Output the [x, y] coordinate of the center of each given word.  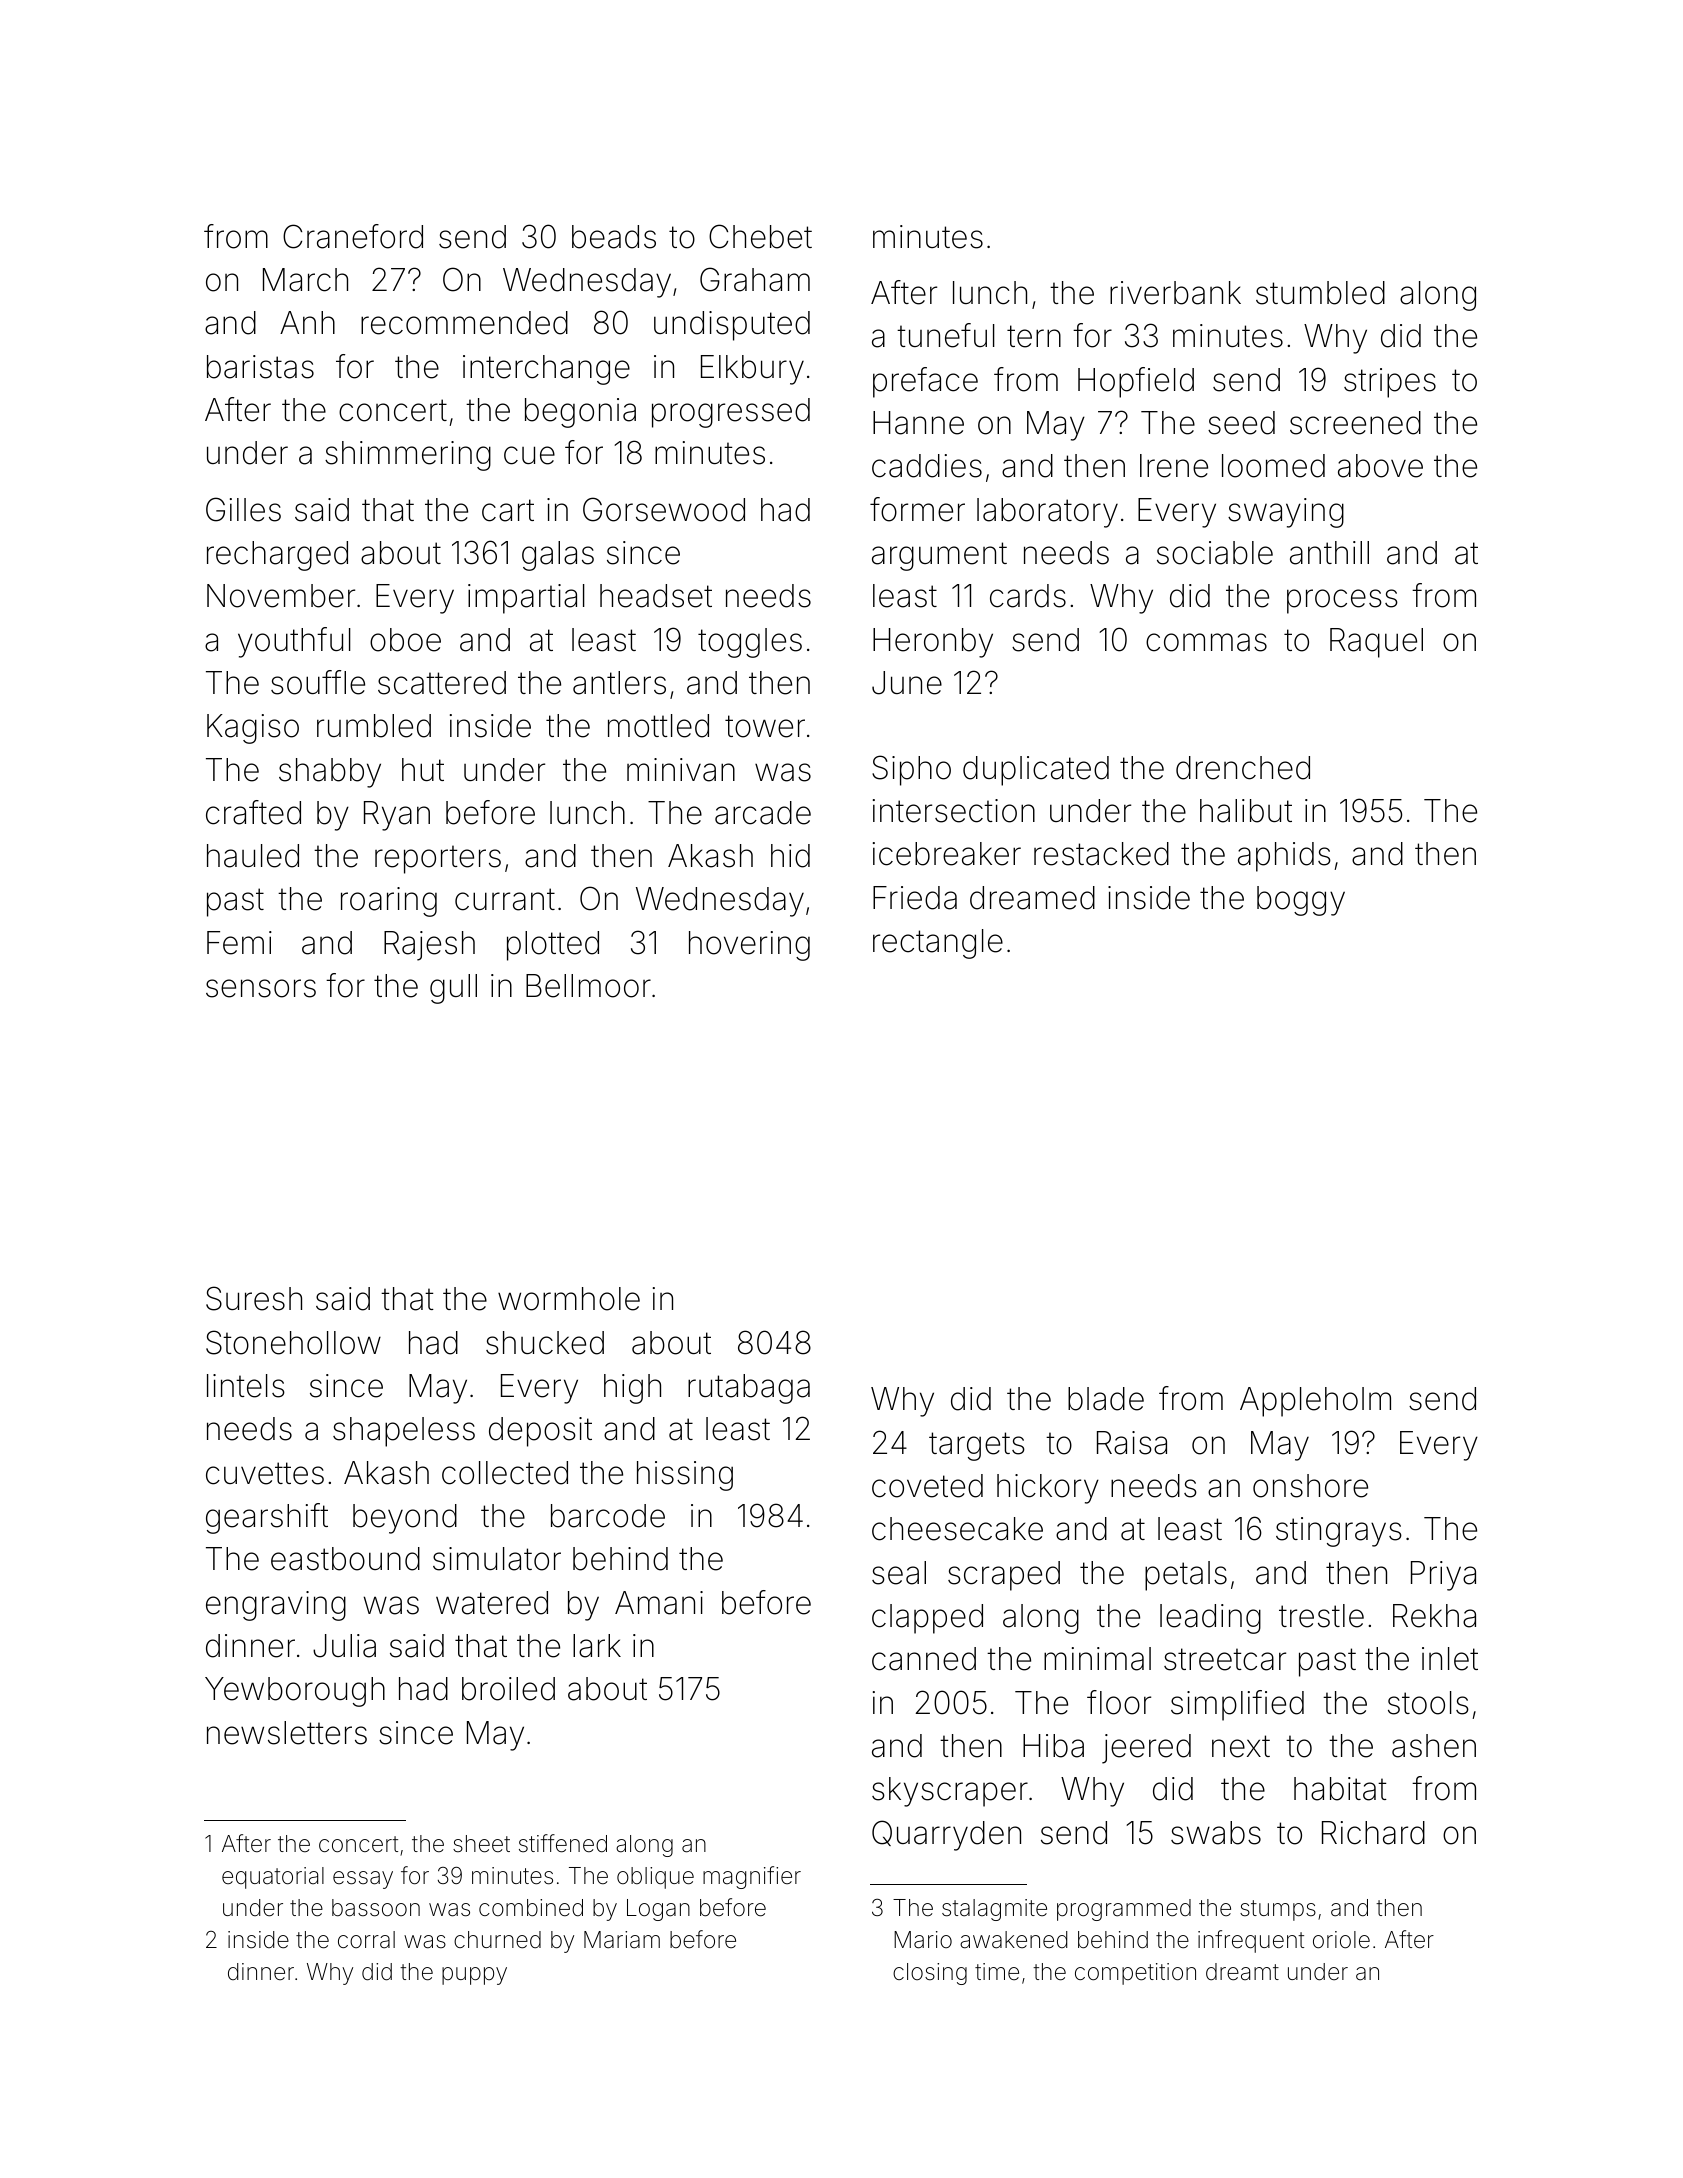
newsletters [287, 1733]
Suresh [254, 1298]
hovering [749, 946]
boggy [1301, 901]
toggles [750, 643]
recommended [464, 323]
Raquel [1376, 643]
